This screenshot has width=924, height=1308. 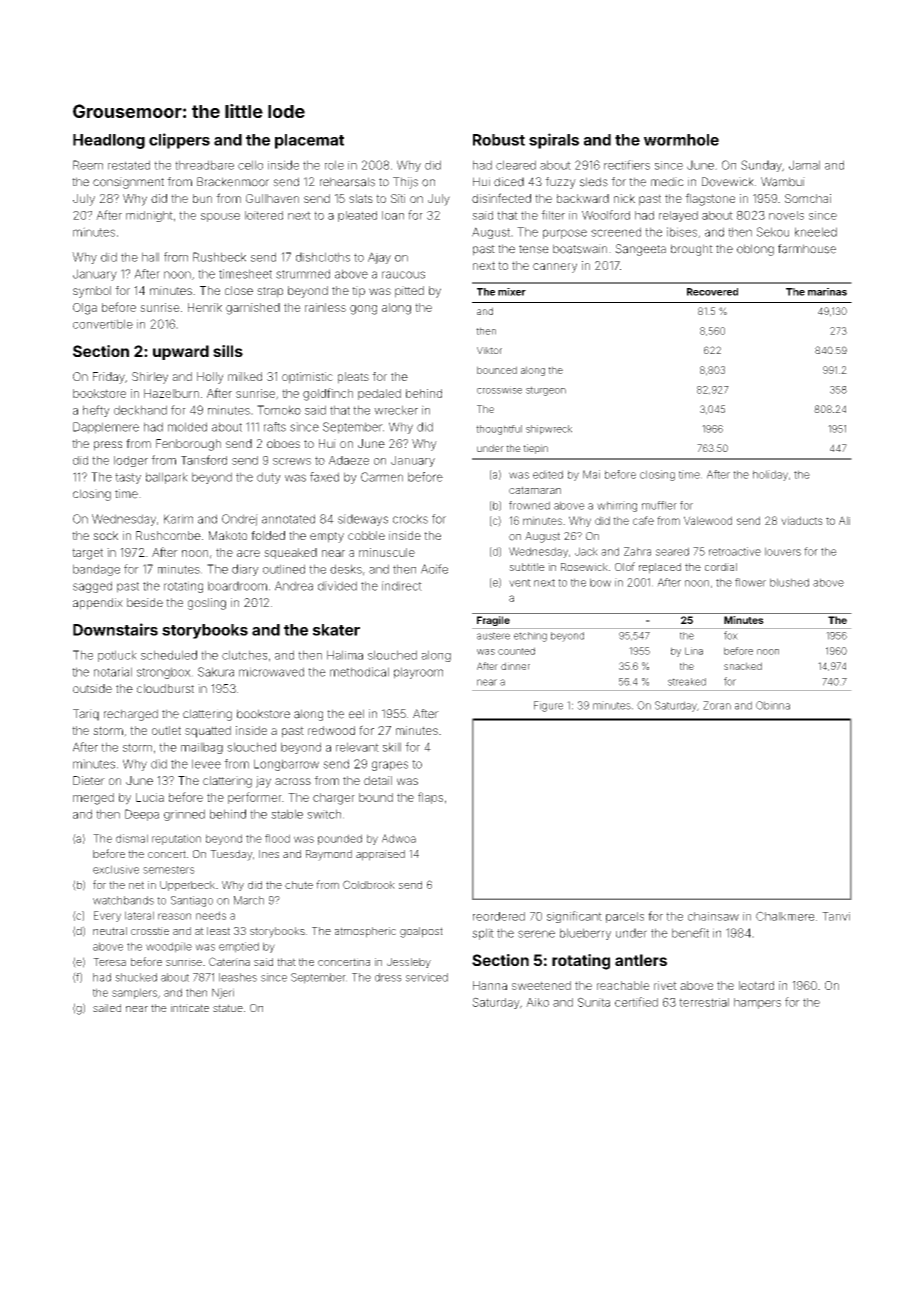 What do you see at coordinates (410, 519) in the screenshot?
I see `crocks` at bounding box center [410, 519].
